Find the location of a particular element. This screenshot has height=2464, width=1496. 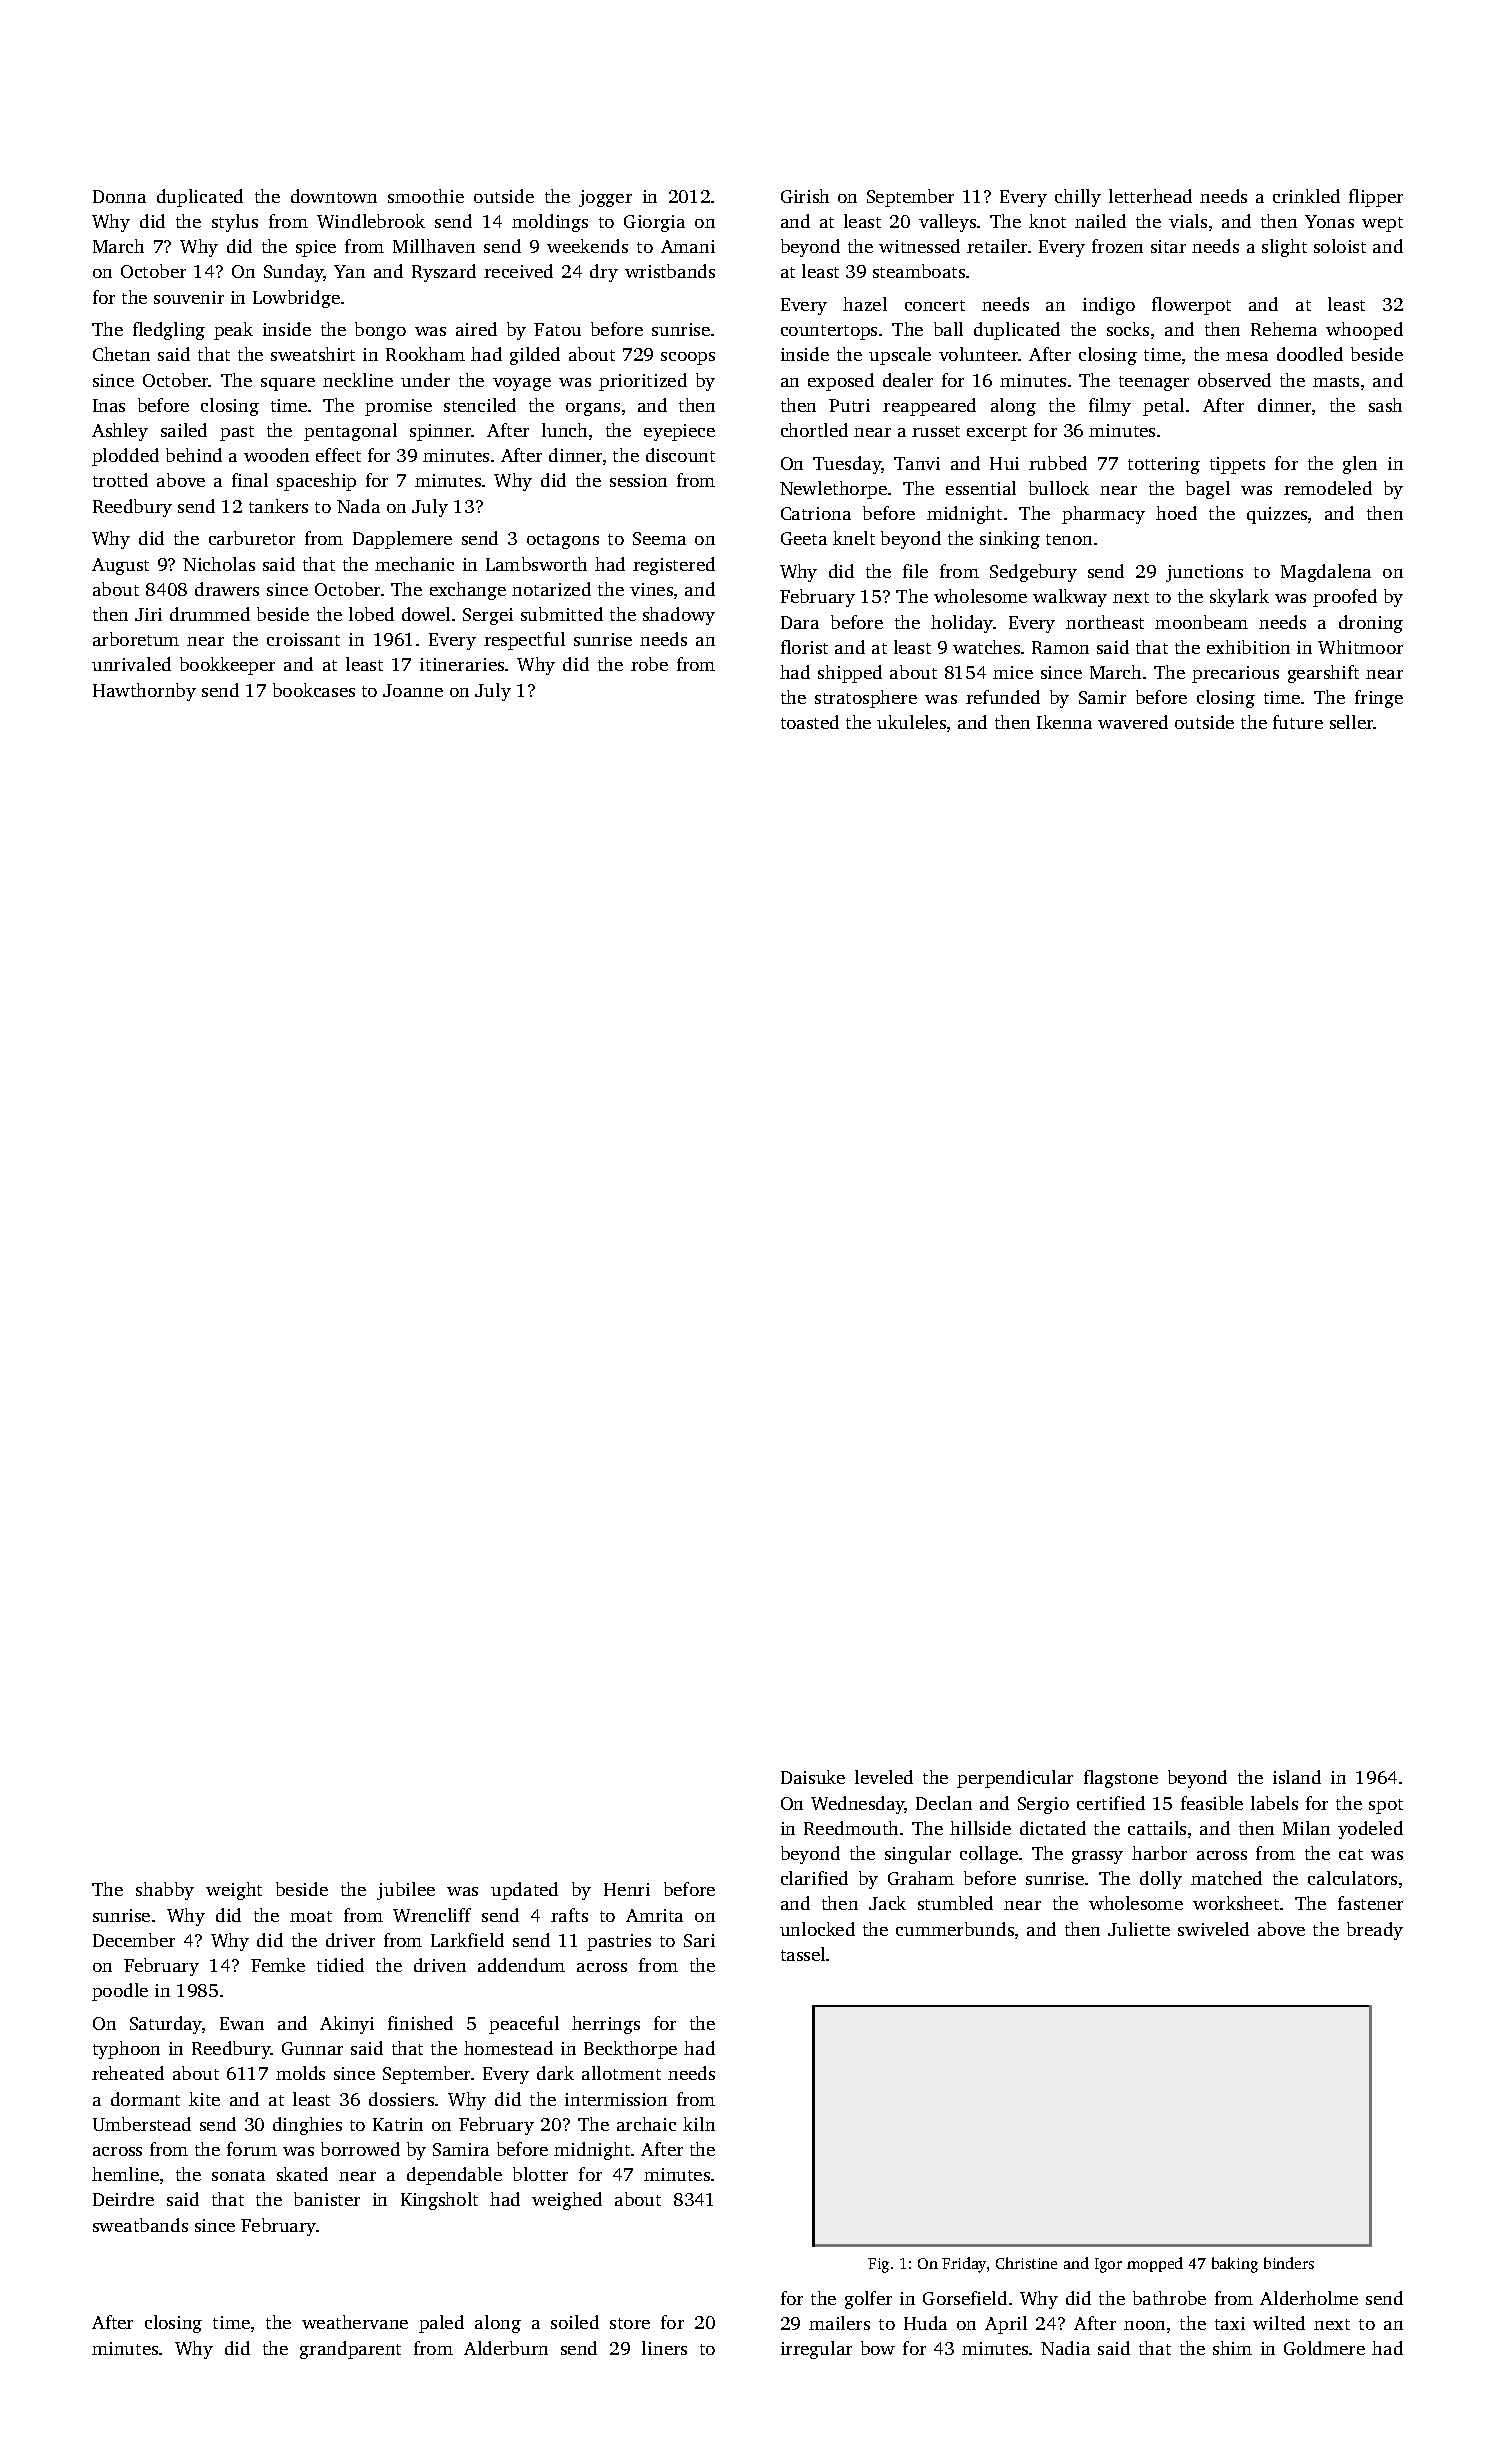

seller is located at coordinates (1352, 722).
